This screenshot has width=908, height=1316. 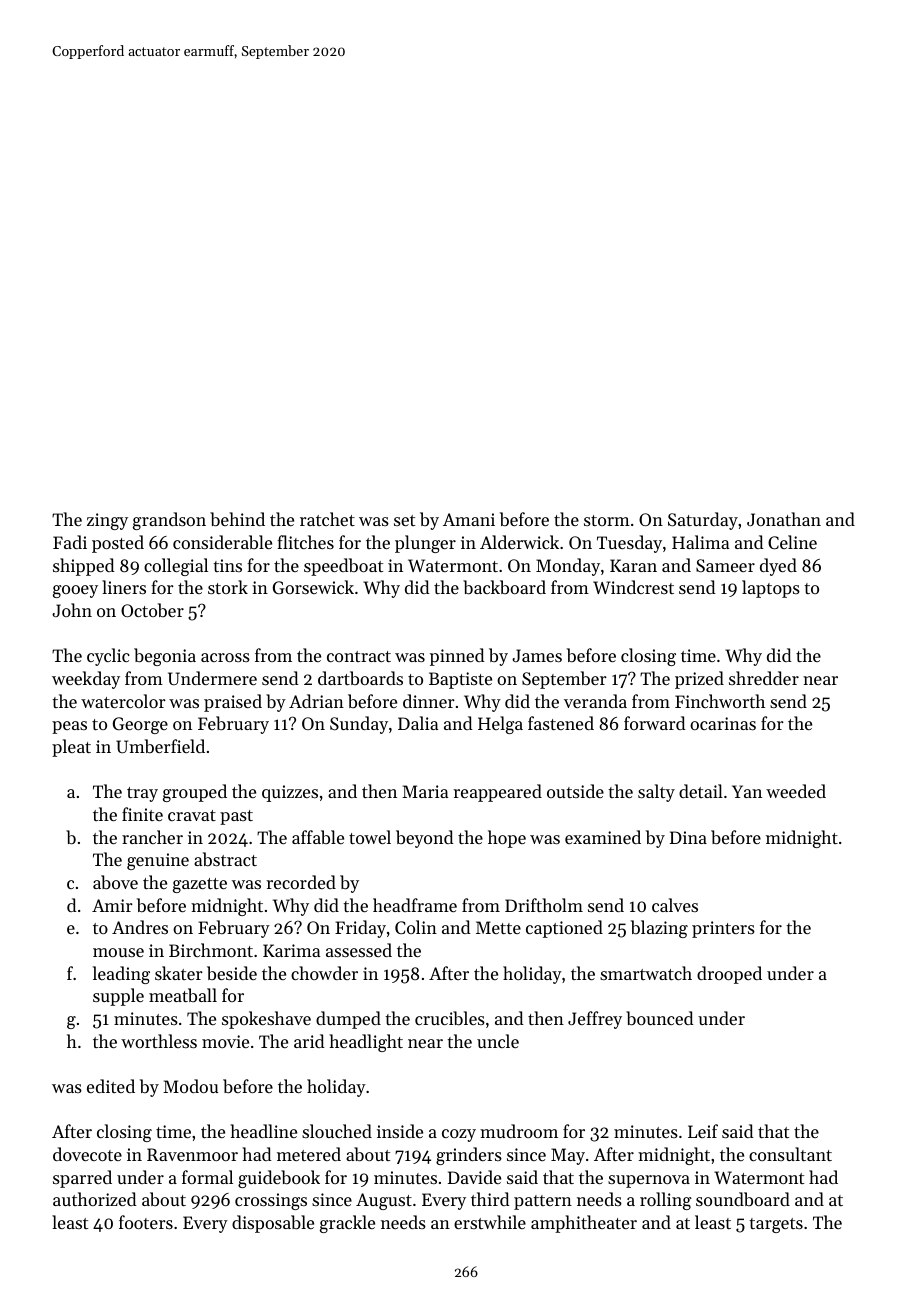 What do you see at coordinates (111, 1086) in the screenshot?
I see `edited` at bounding box center [111, 1086].
